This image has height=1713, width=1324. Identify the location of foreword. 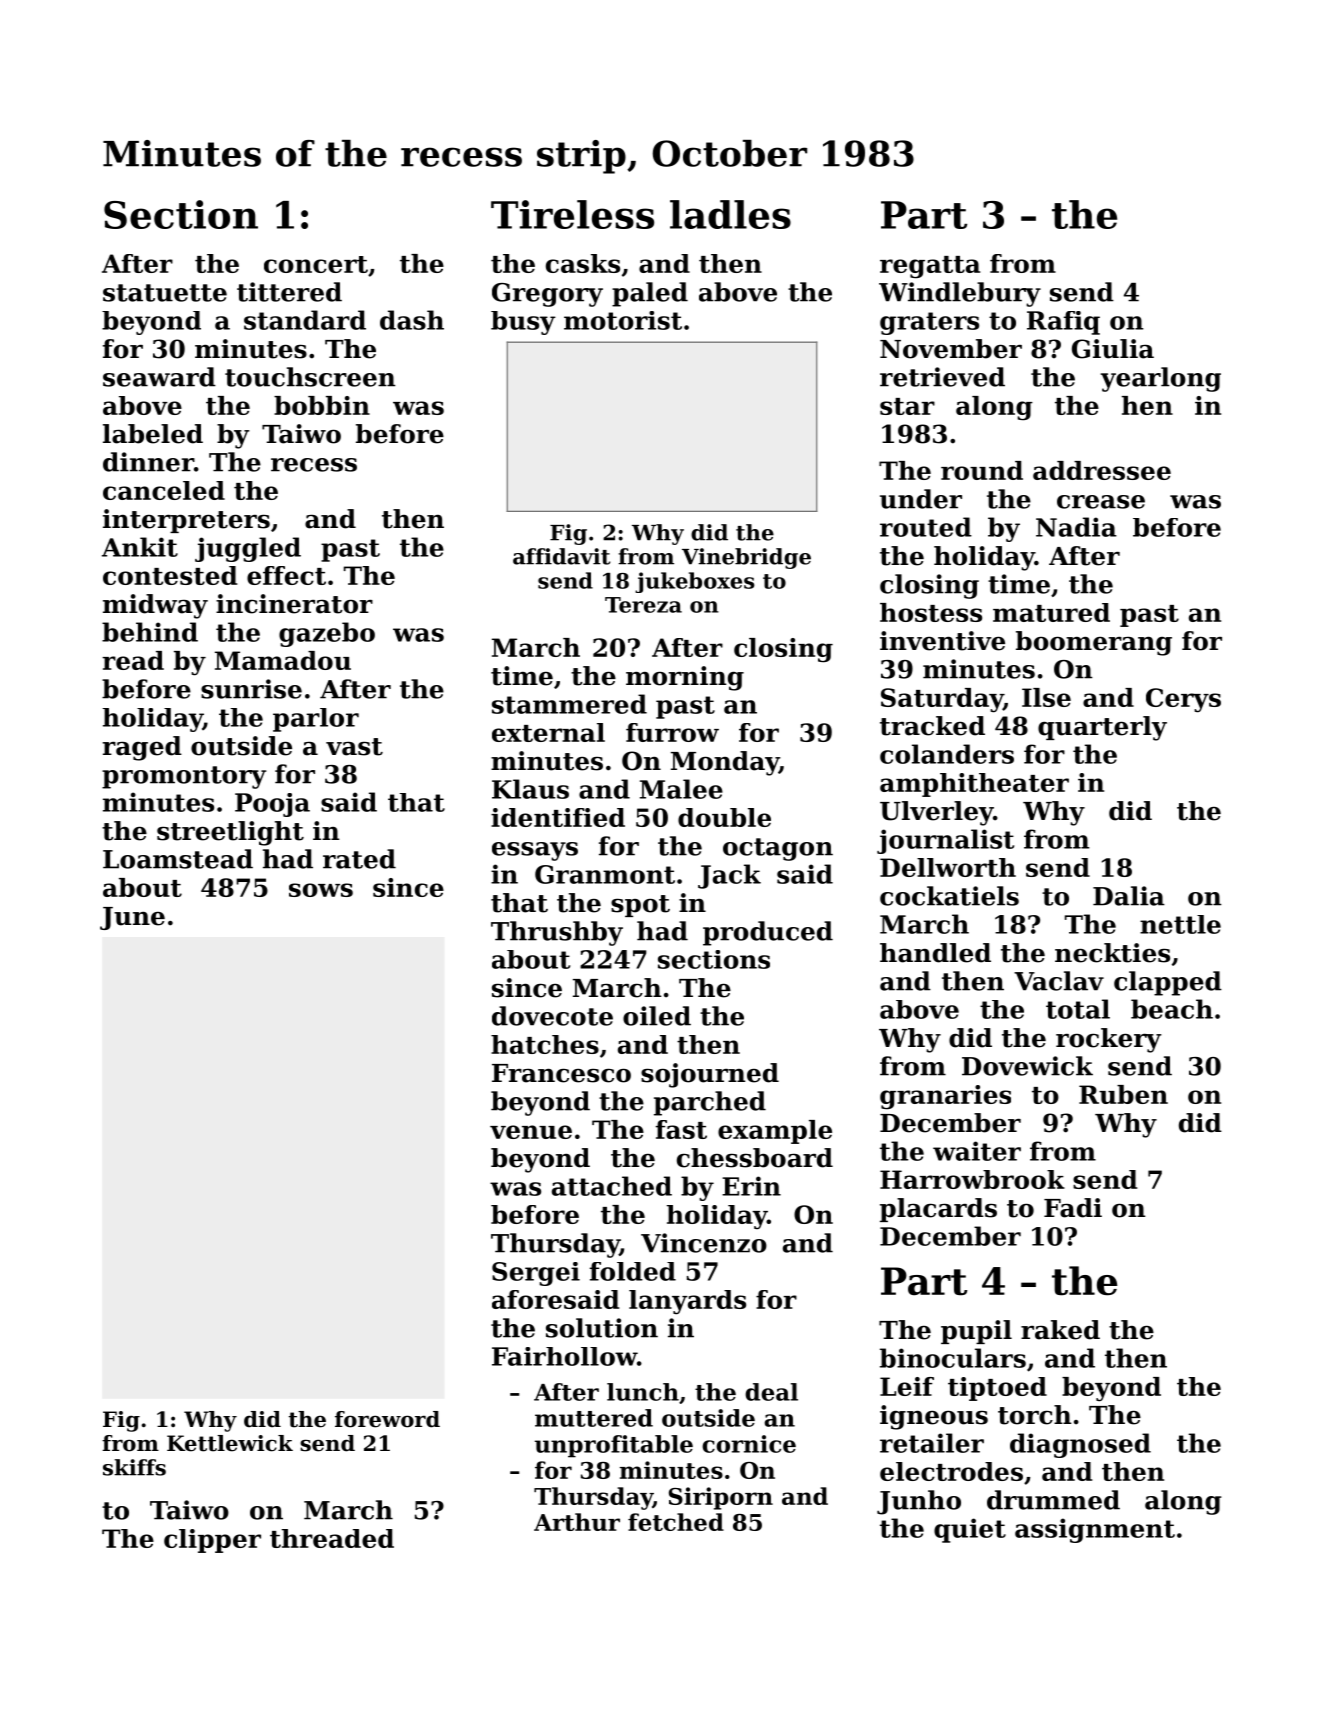
(387, 1419).
